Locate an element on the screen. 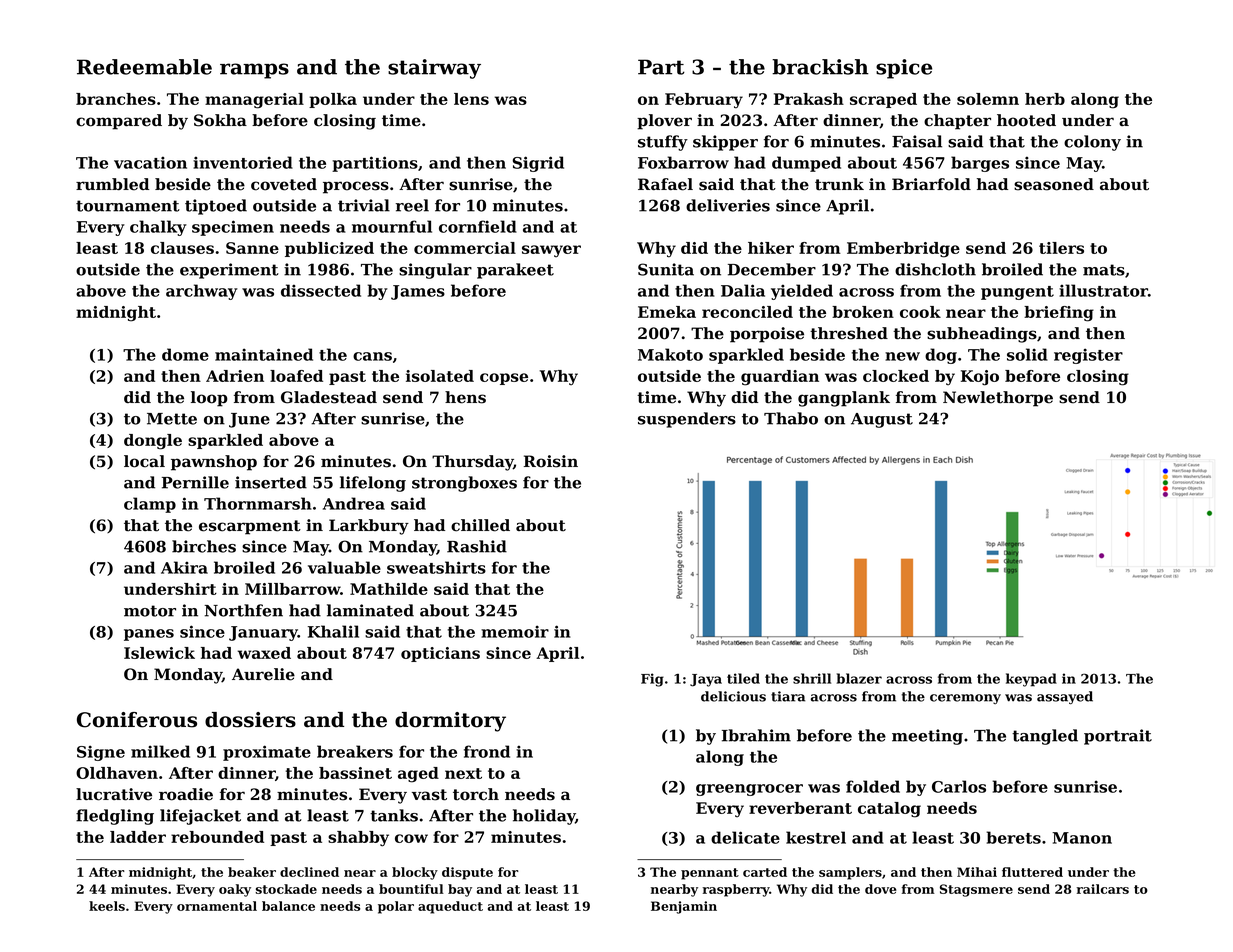 Image resolution: width=1233 pixels, height=952 pixels. Jaya is located at coordinates (706, 680).
